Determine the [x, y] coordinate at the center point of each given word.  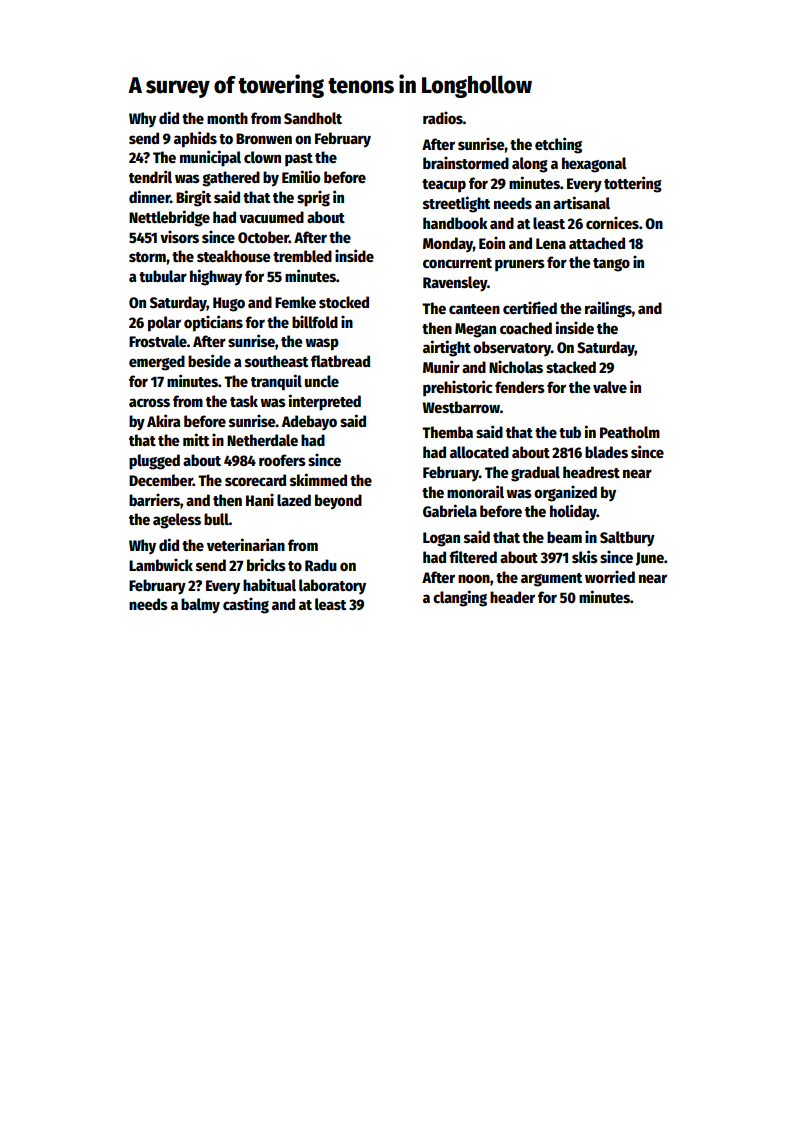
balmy [200, 606]
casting [246, 605]
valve [610, 387]
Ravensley [455, 284]
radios [443, 117]
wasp [322, 344]
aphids [195, 139]
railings [608, 309]
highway [216, 277]
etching [558, 145]
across [149, 402]
